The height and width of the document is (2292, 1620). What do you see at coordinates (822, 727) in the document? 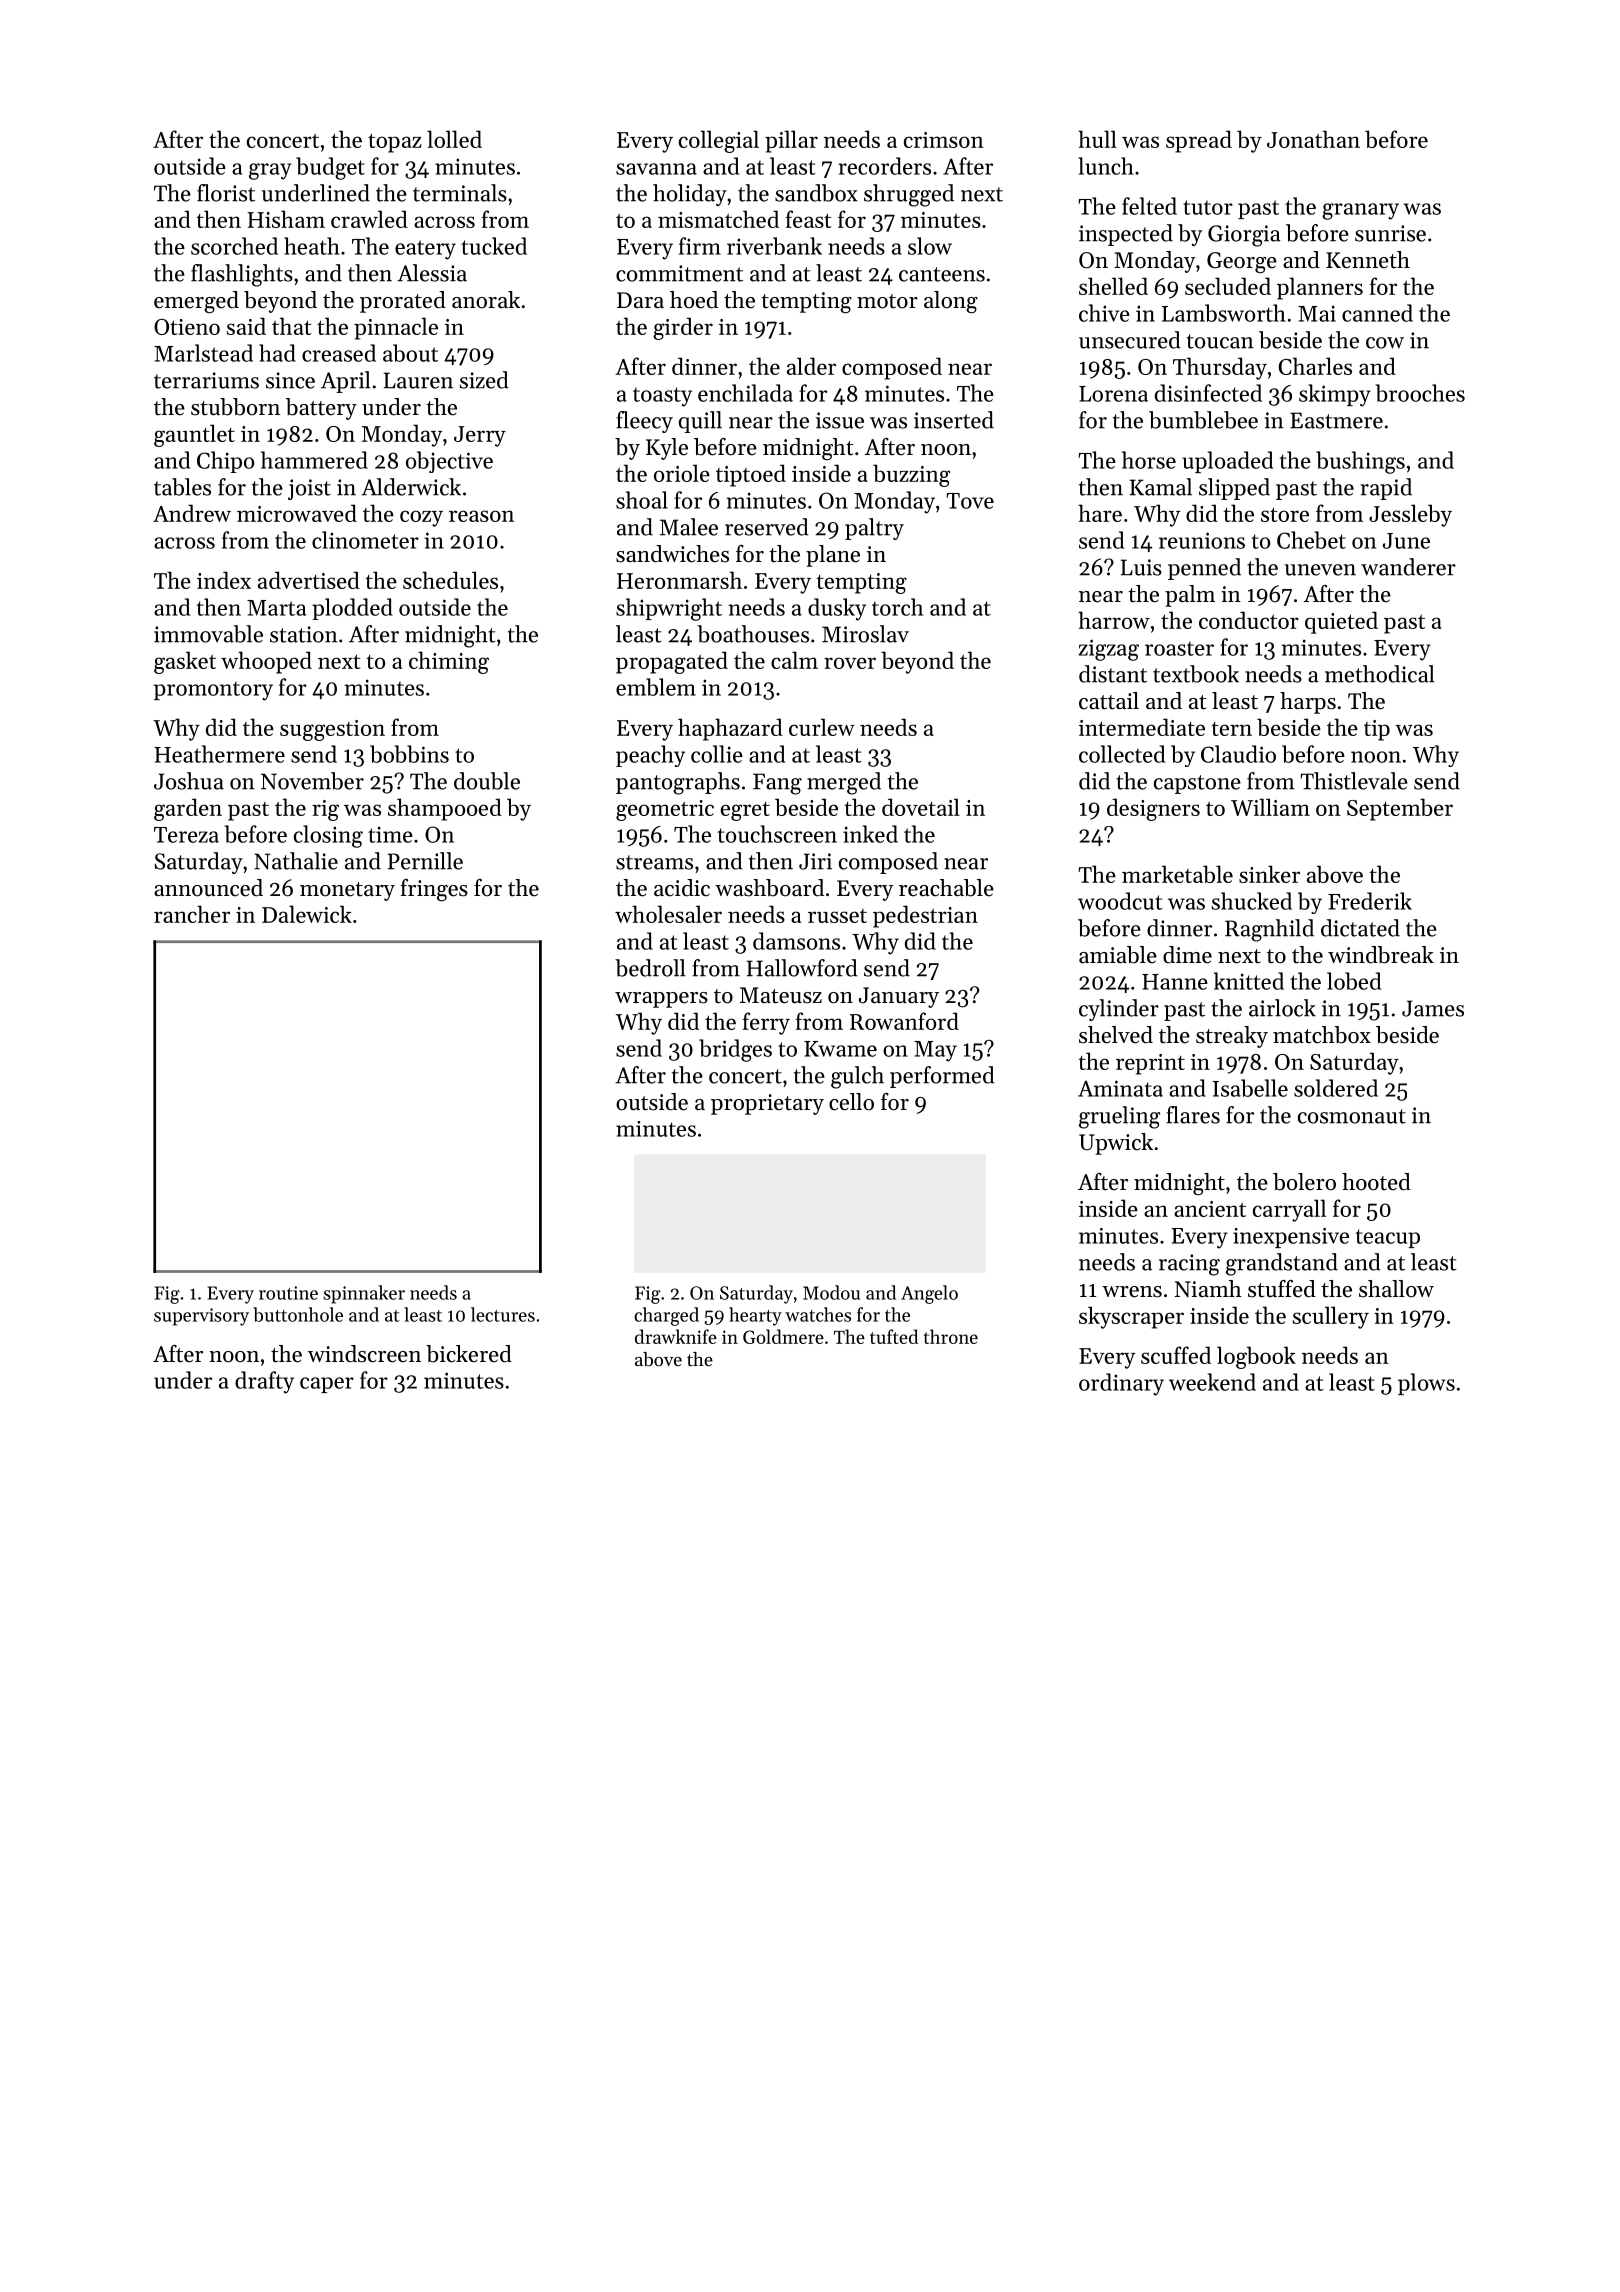
I see `curlew` at bounding box center [822, 727].
